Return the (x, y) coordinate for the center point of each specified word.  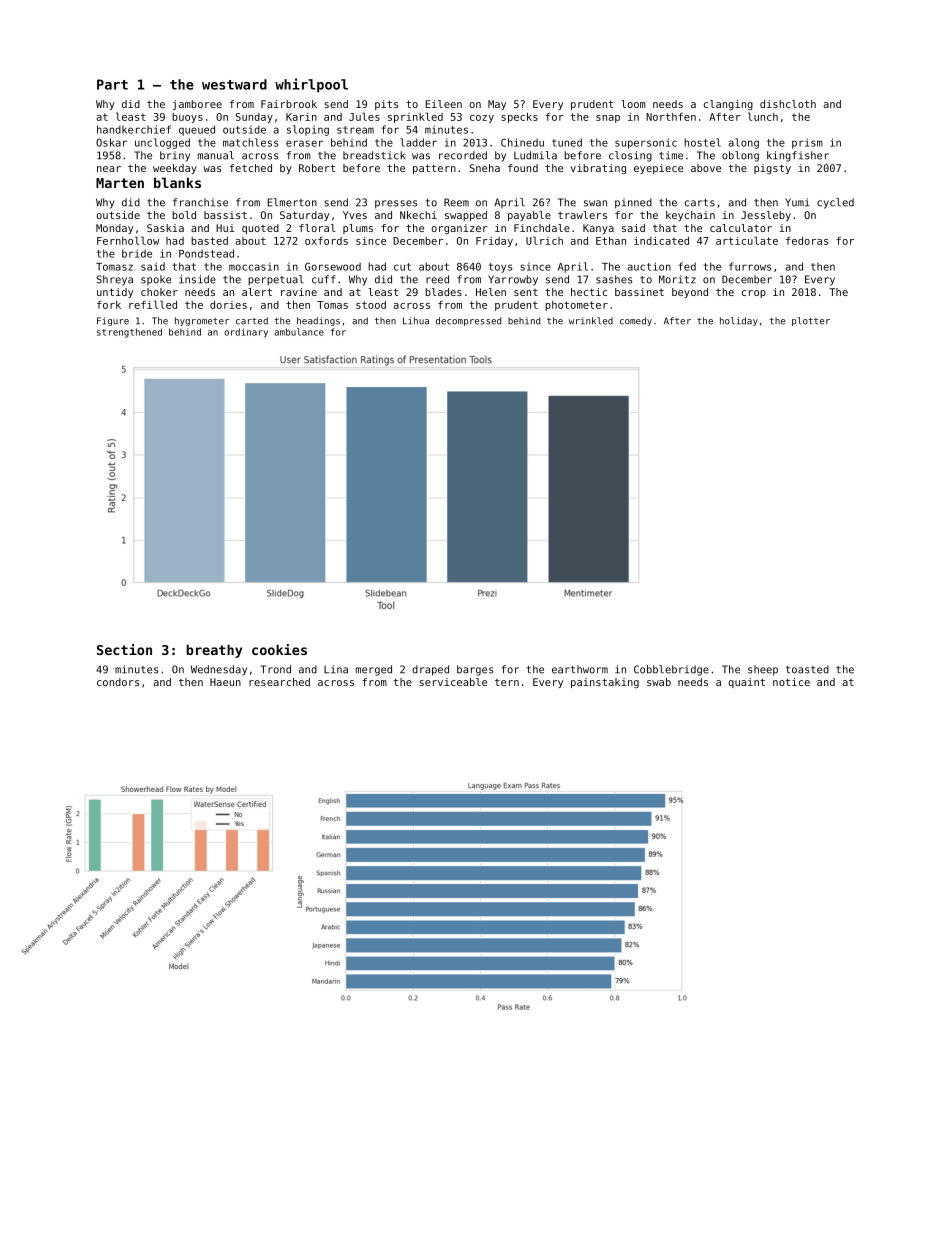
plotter (811, 321)
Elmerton (292, 202)
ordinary (246, 333)
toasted (807, 669)
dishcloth (788, 104)
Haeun (225, 682)
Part (112, 84)
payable (529, 216)
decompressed (468, 321)
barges (475, 670)
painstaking (605, 683)
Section (124, 649)
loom (633, 104)
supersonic (646, 143)
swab (659, 682)
